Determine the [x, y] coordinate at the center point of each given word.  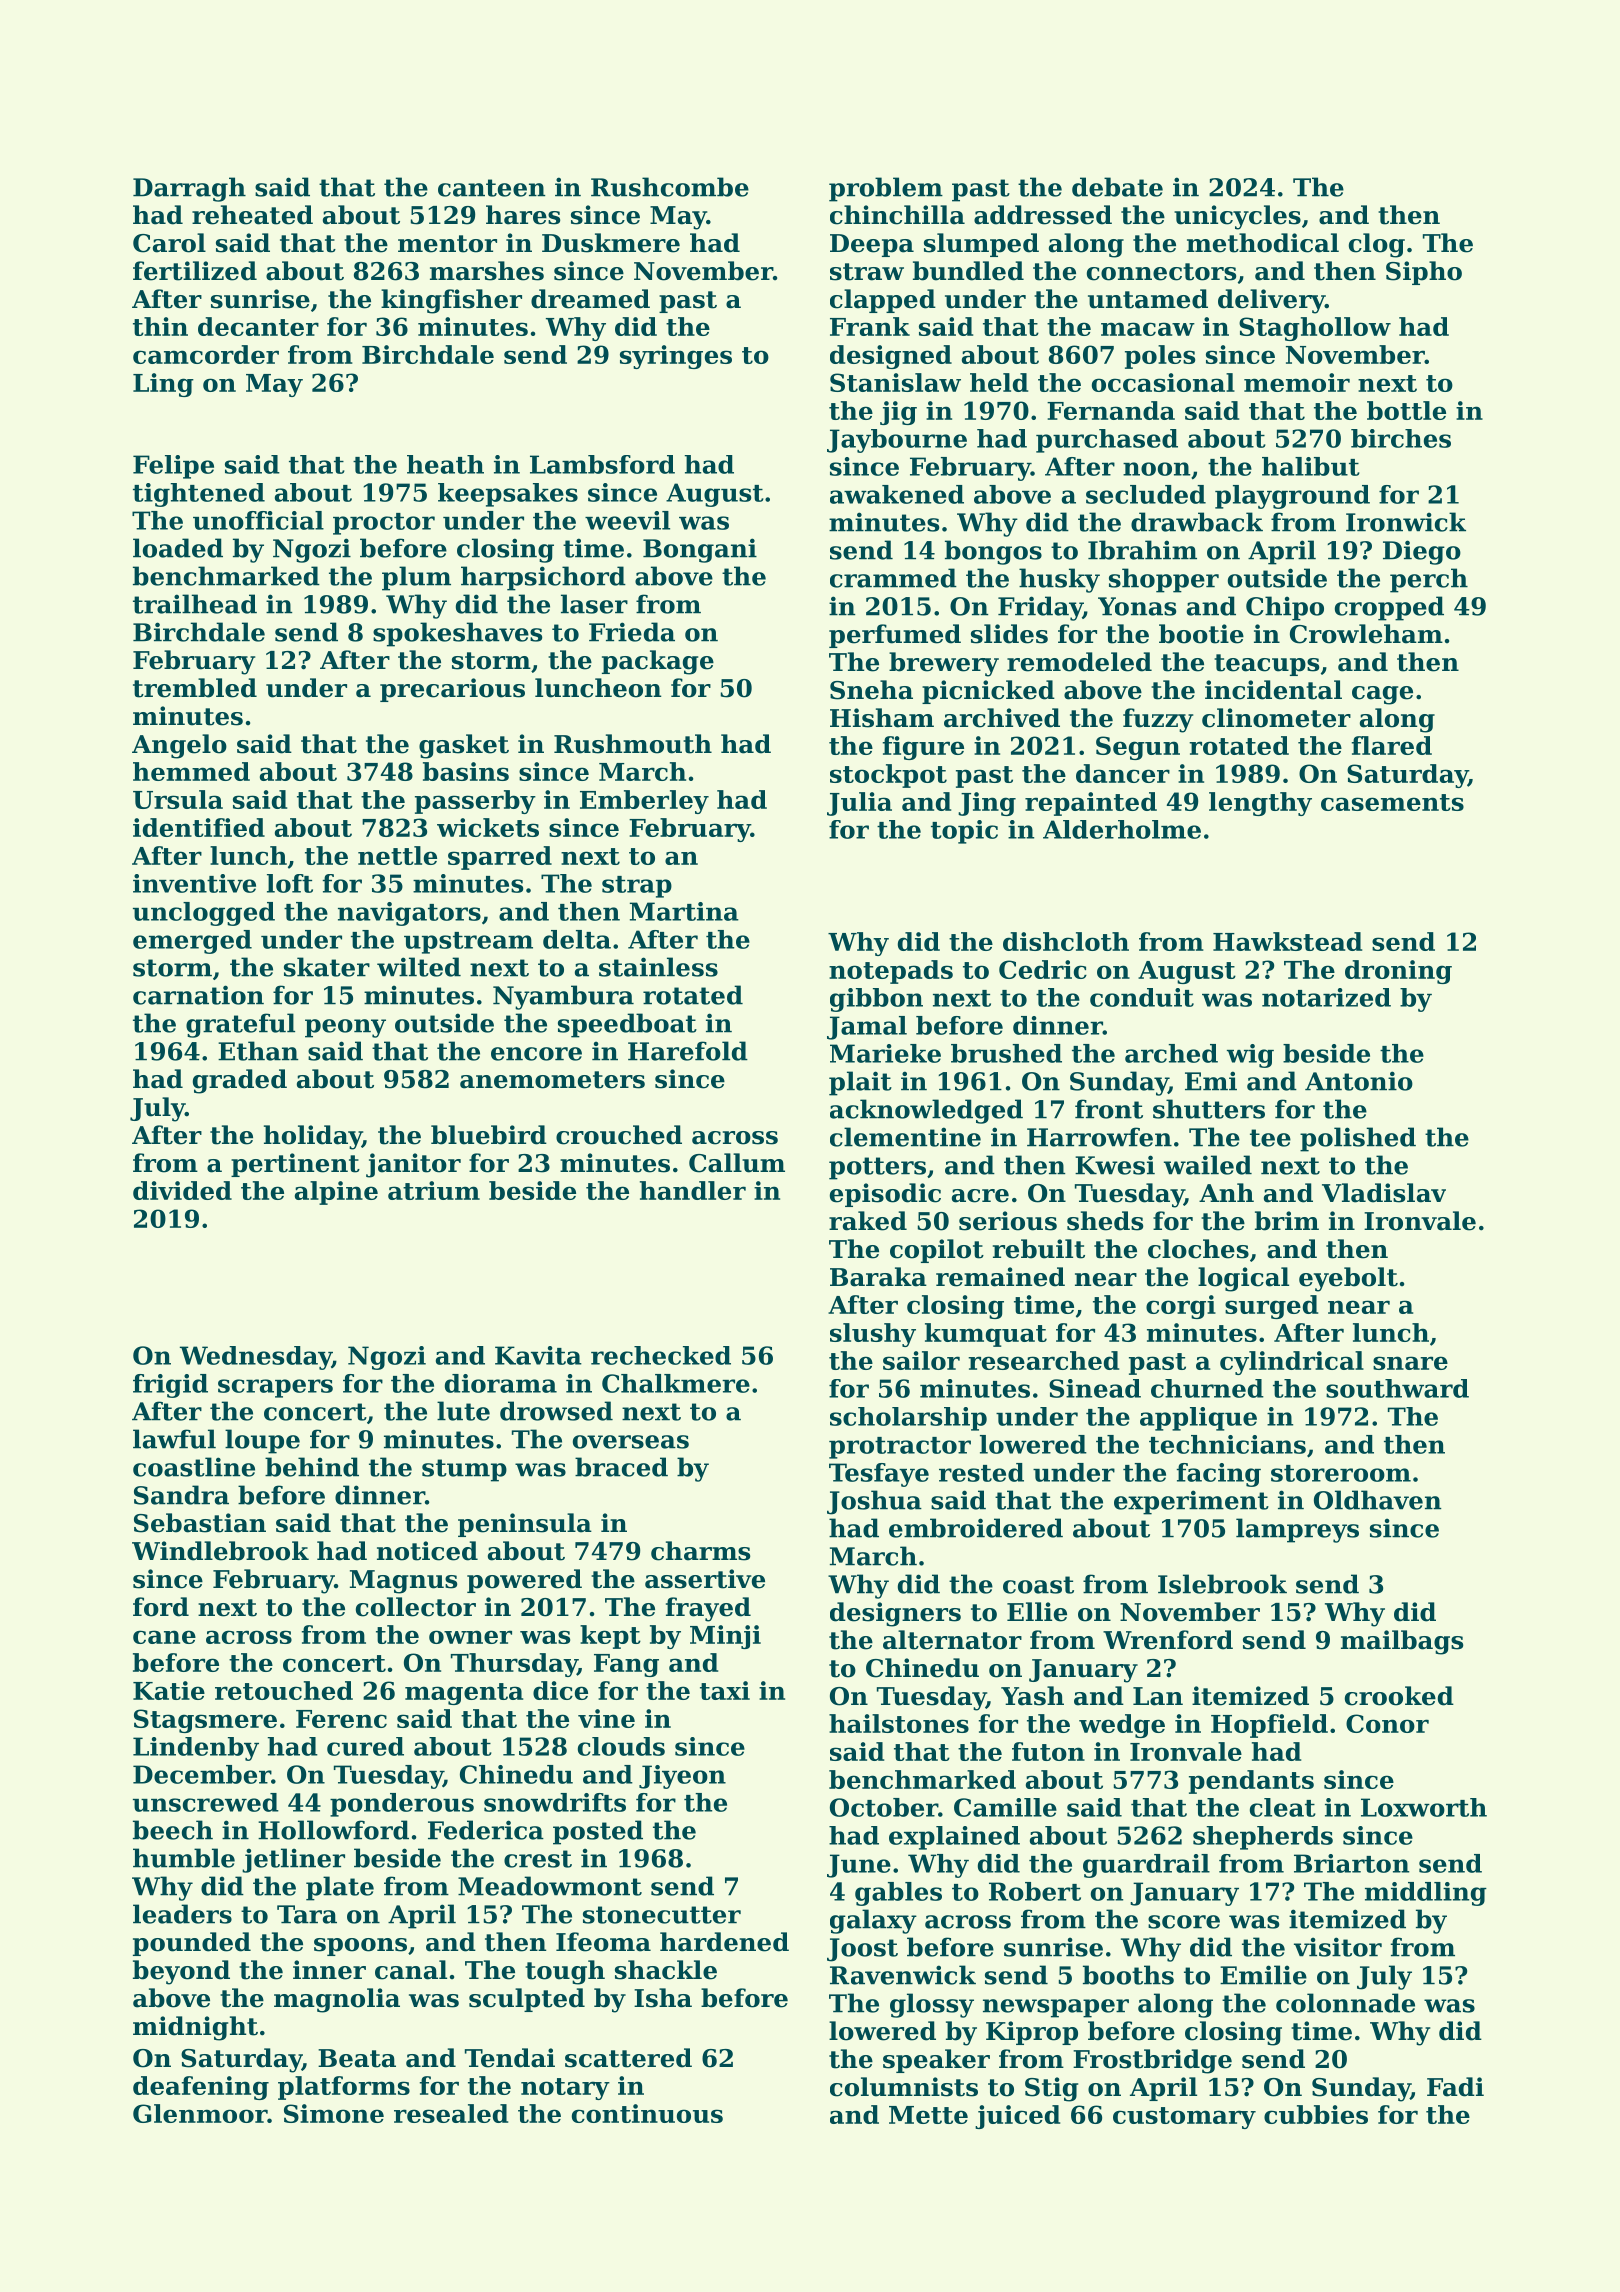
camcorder [206, 354]
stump [464, 1470]
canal [411, 1970]
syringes [676, 357]
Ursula [178, 799]
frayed [708, 1609]
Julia [859, 804]
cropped [1389, 608]
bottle [1406, 410]
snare [1410, 1363]
